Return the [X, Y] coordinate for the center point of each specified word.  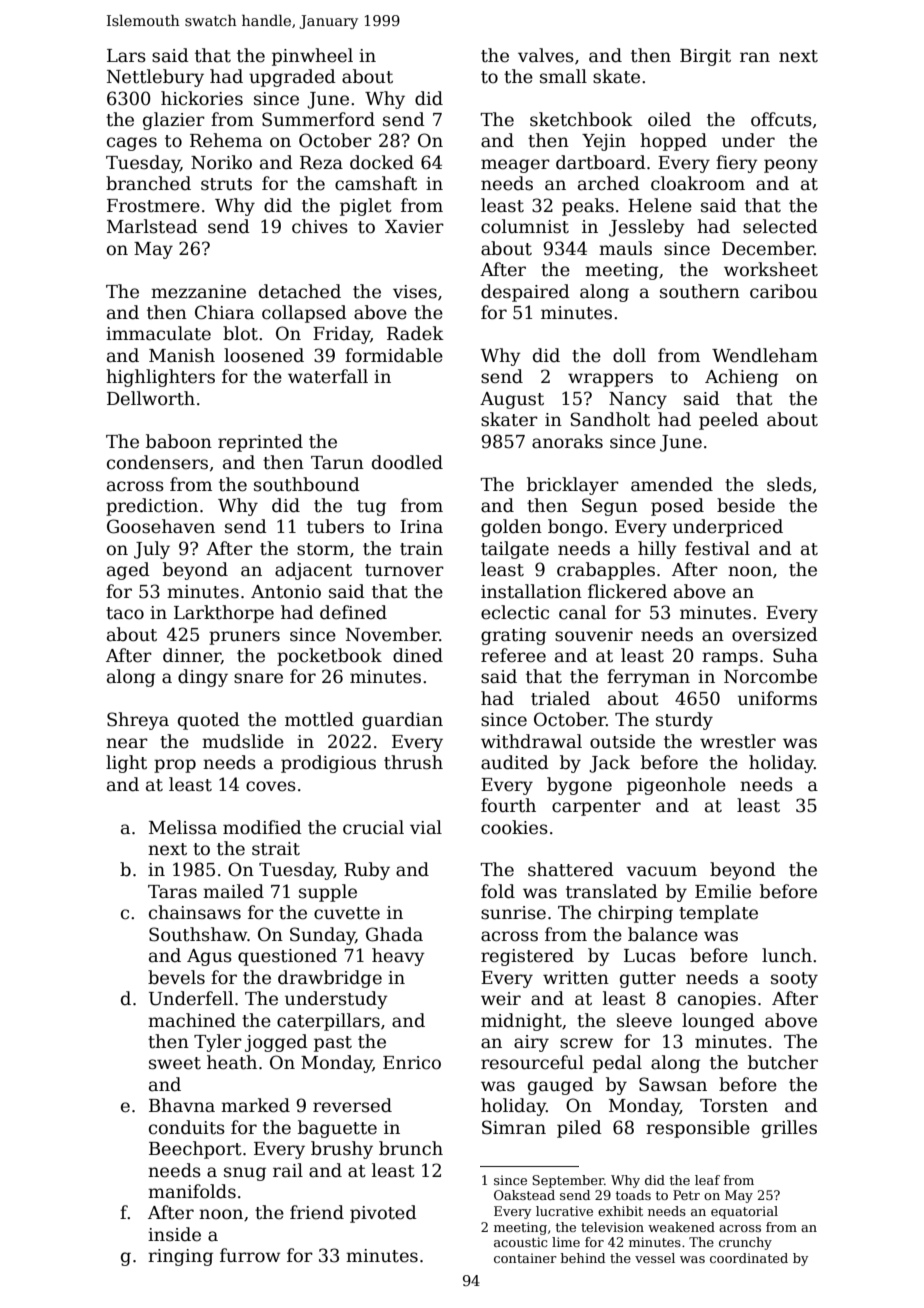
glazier [174, 121]
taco [125, 613]
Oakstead [524, 1195]
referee [513, 655]
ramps [730, 659]
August [512, 400]
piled [579, 1129]
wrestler [738, 741]
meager [515, 166]
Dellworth [151, 398]
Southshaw [198, 934]
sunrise [513, 913]
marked [255, 1105]
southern [700, 291]
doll [629, 355]
